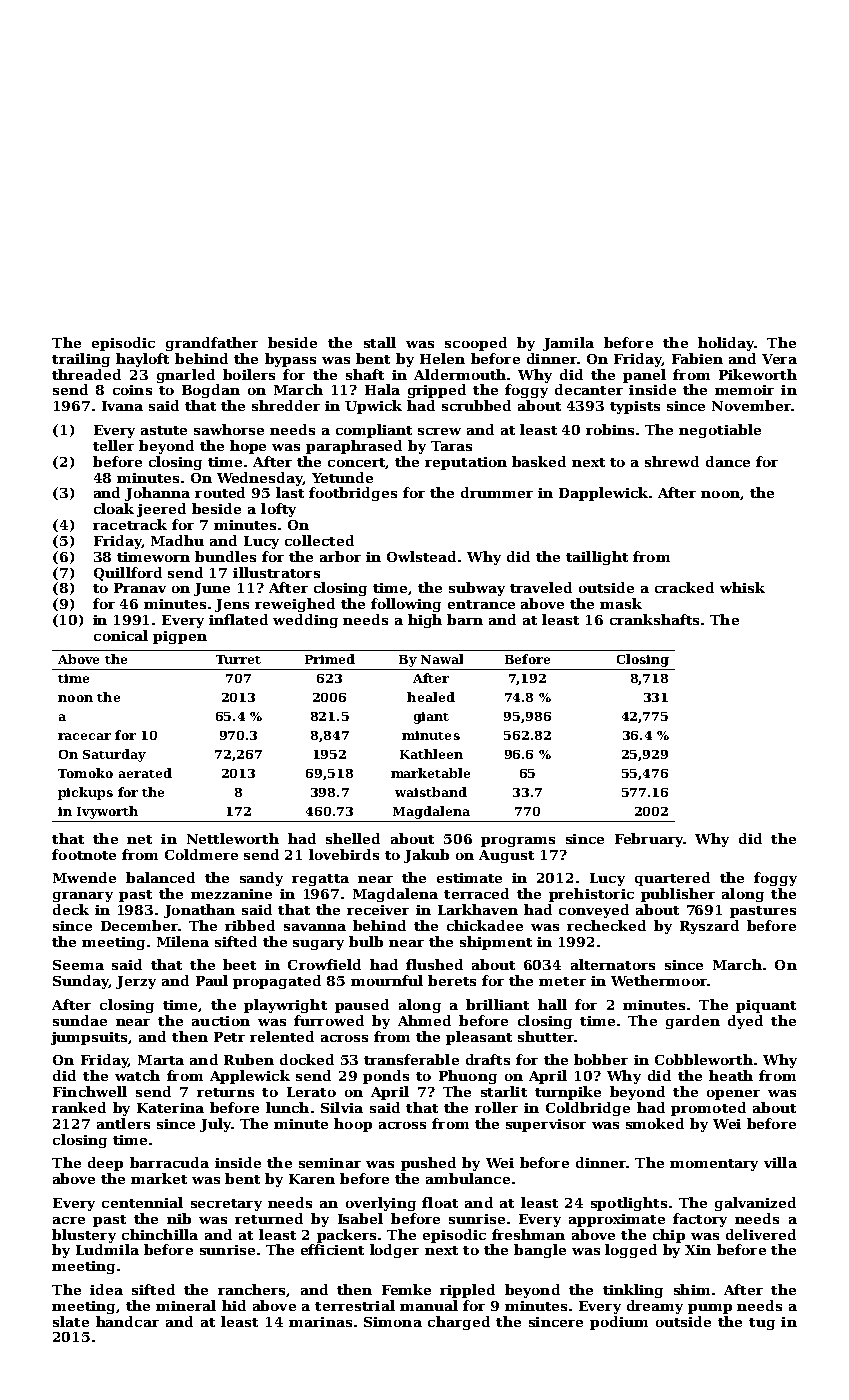 Image resolution: width=849 pixels, height=1400 pixels. I want to click on Tomoko, so click(85, 773).
